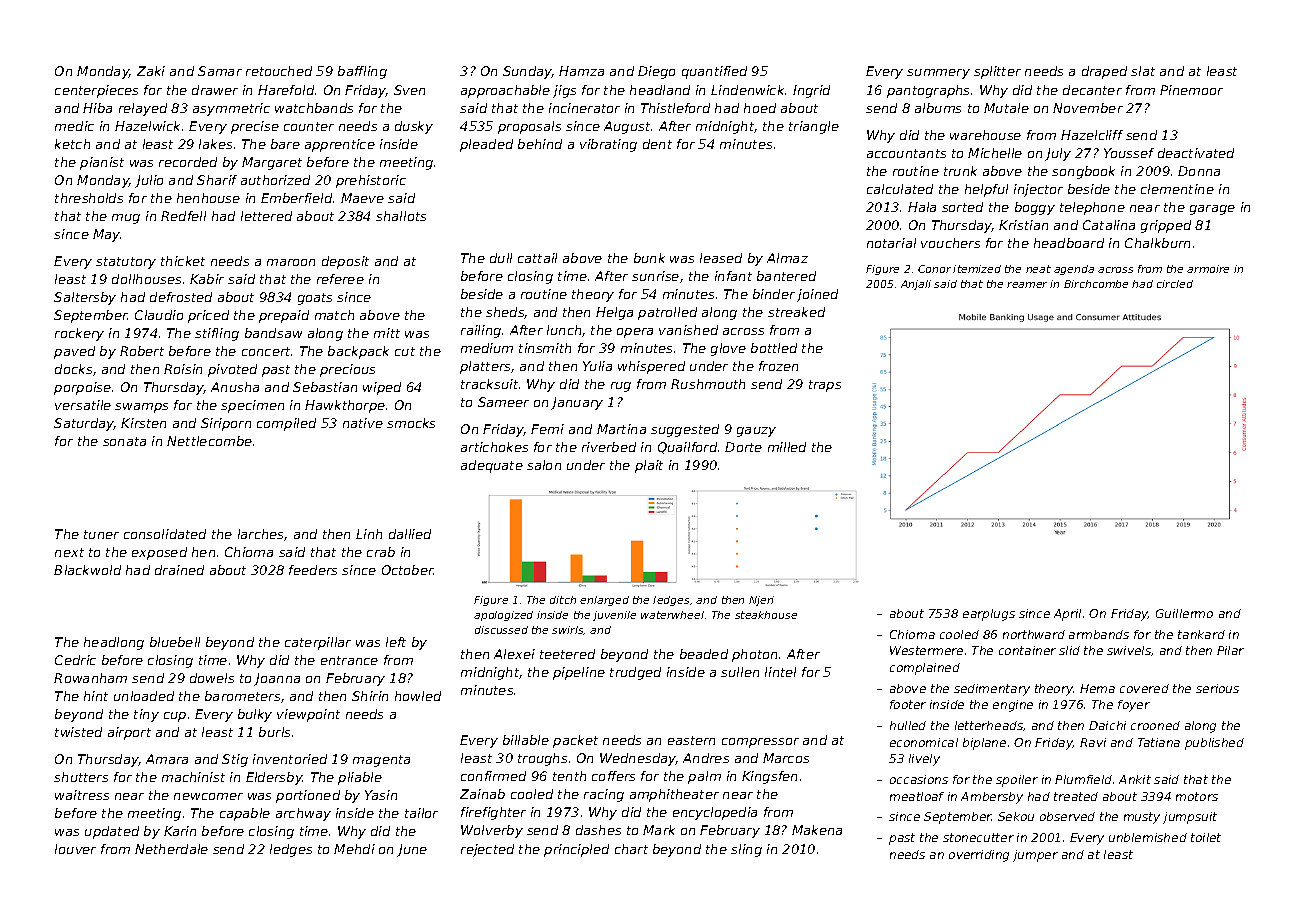 The image size is (1308, 924). What do you see at coordinates (774, 348) in the document?
I see `bottled` at bounding box center [774, 348].
